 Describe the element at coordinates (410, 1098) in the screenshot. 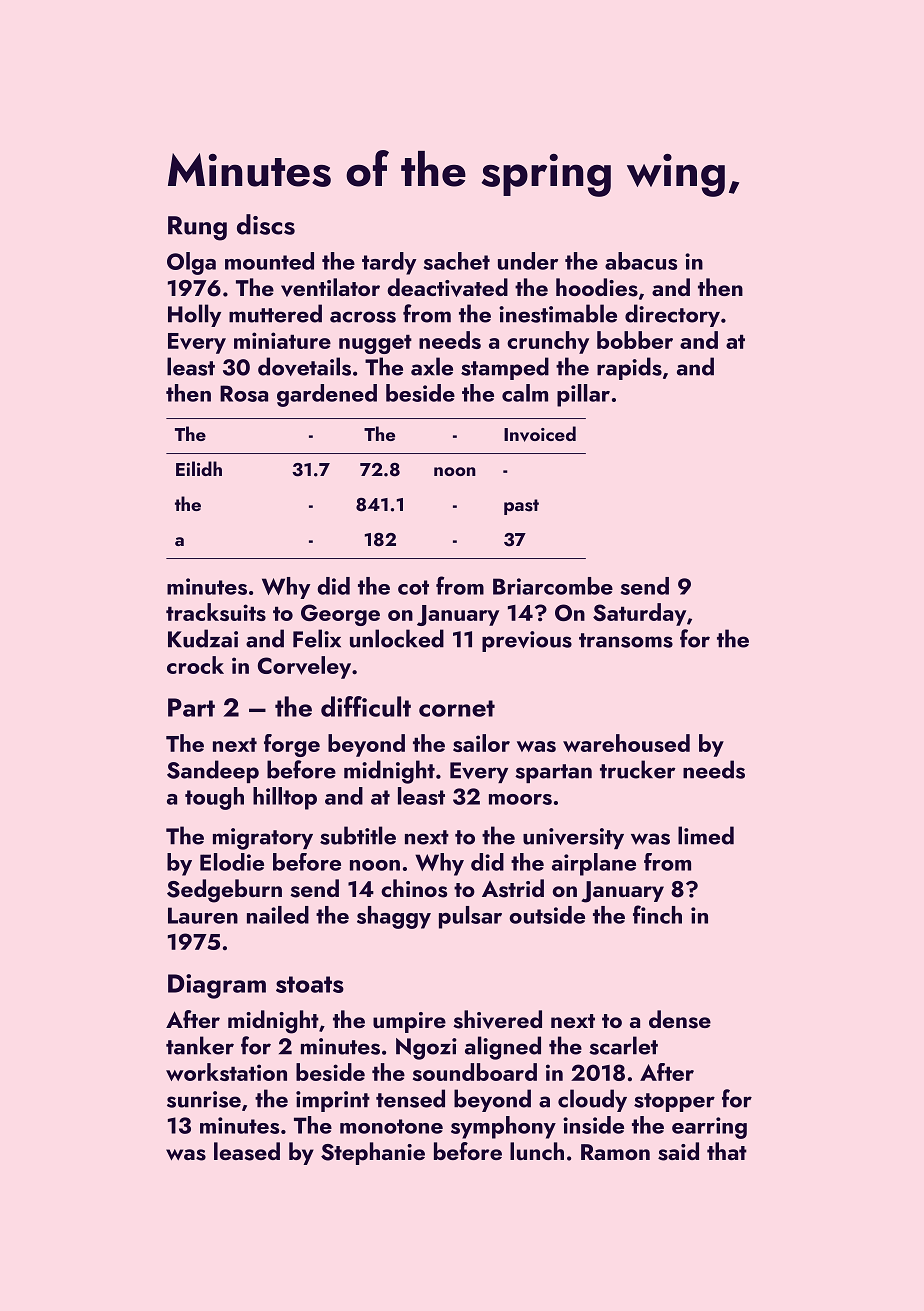

I see `tensed` at that location.
